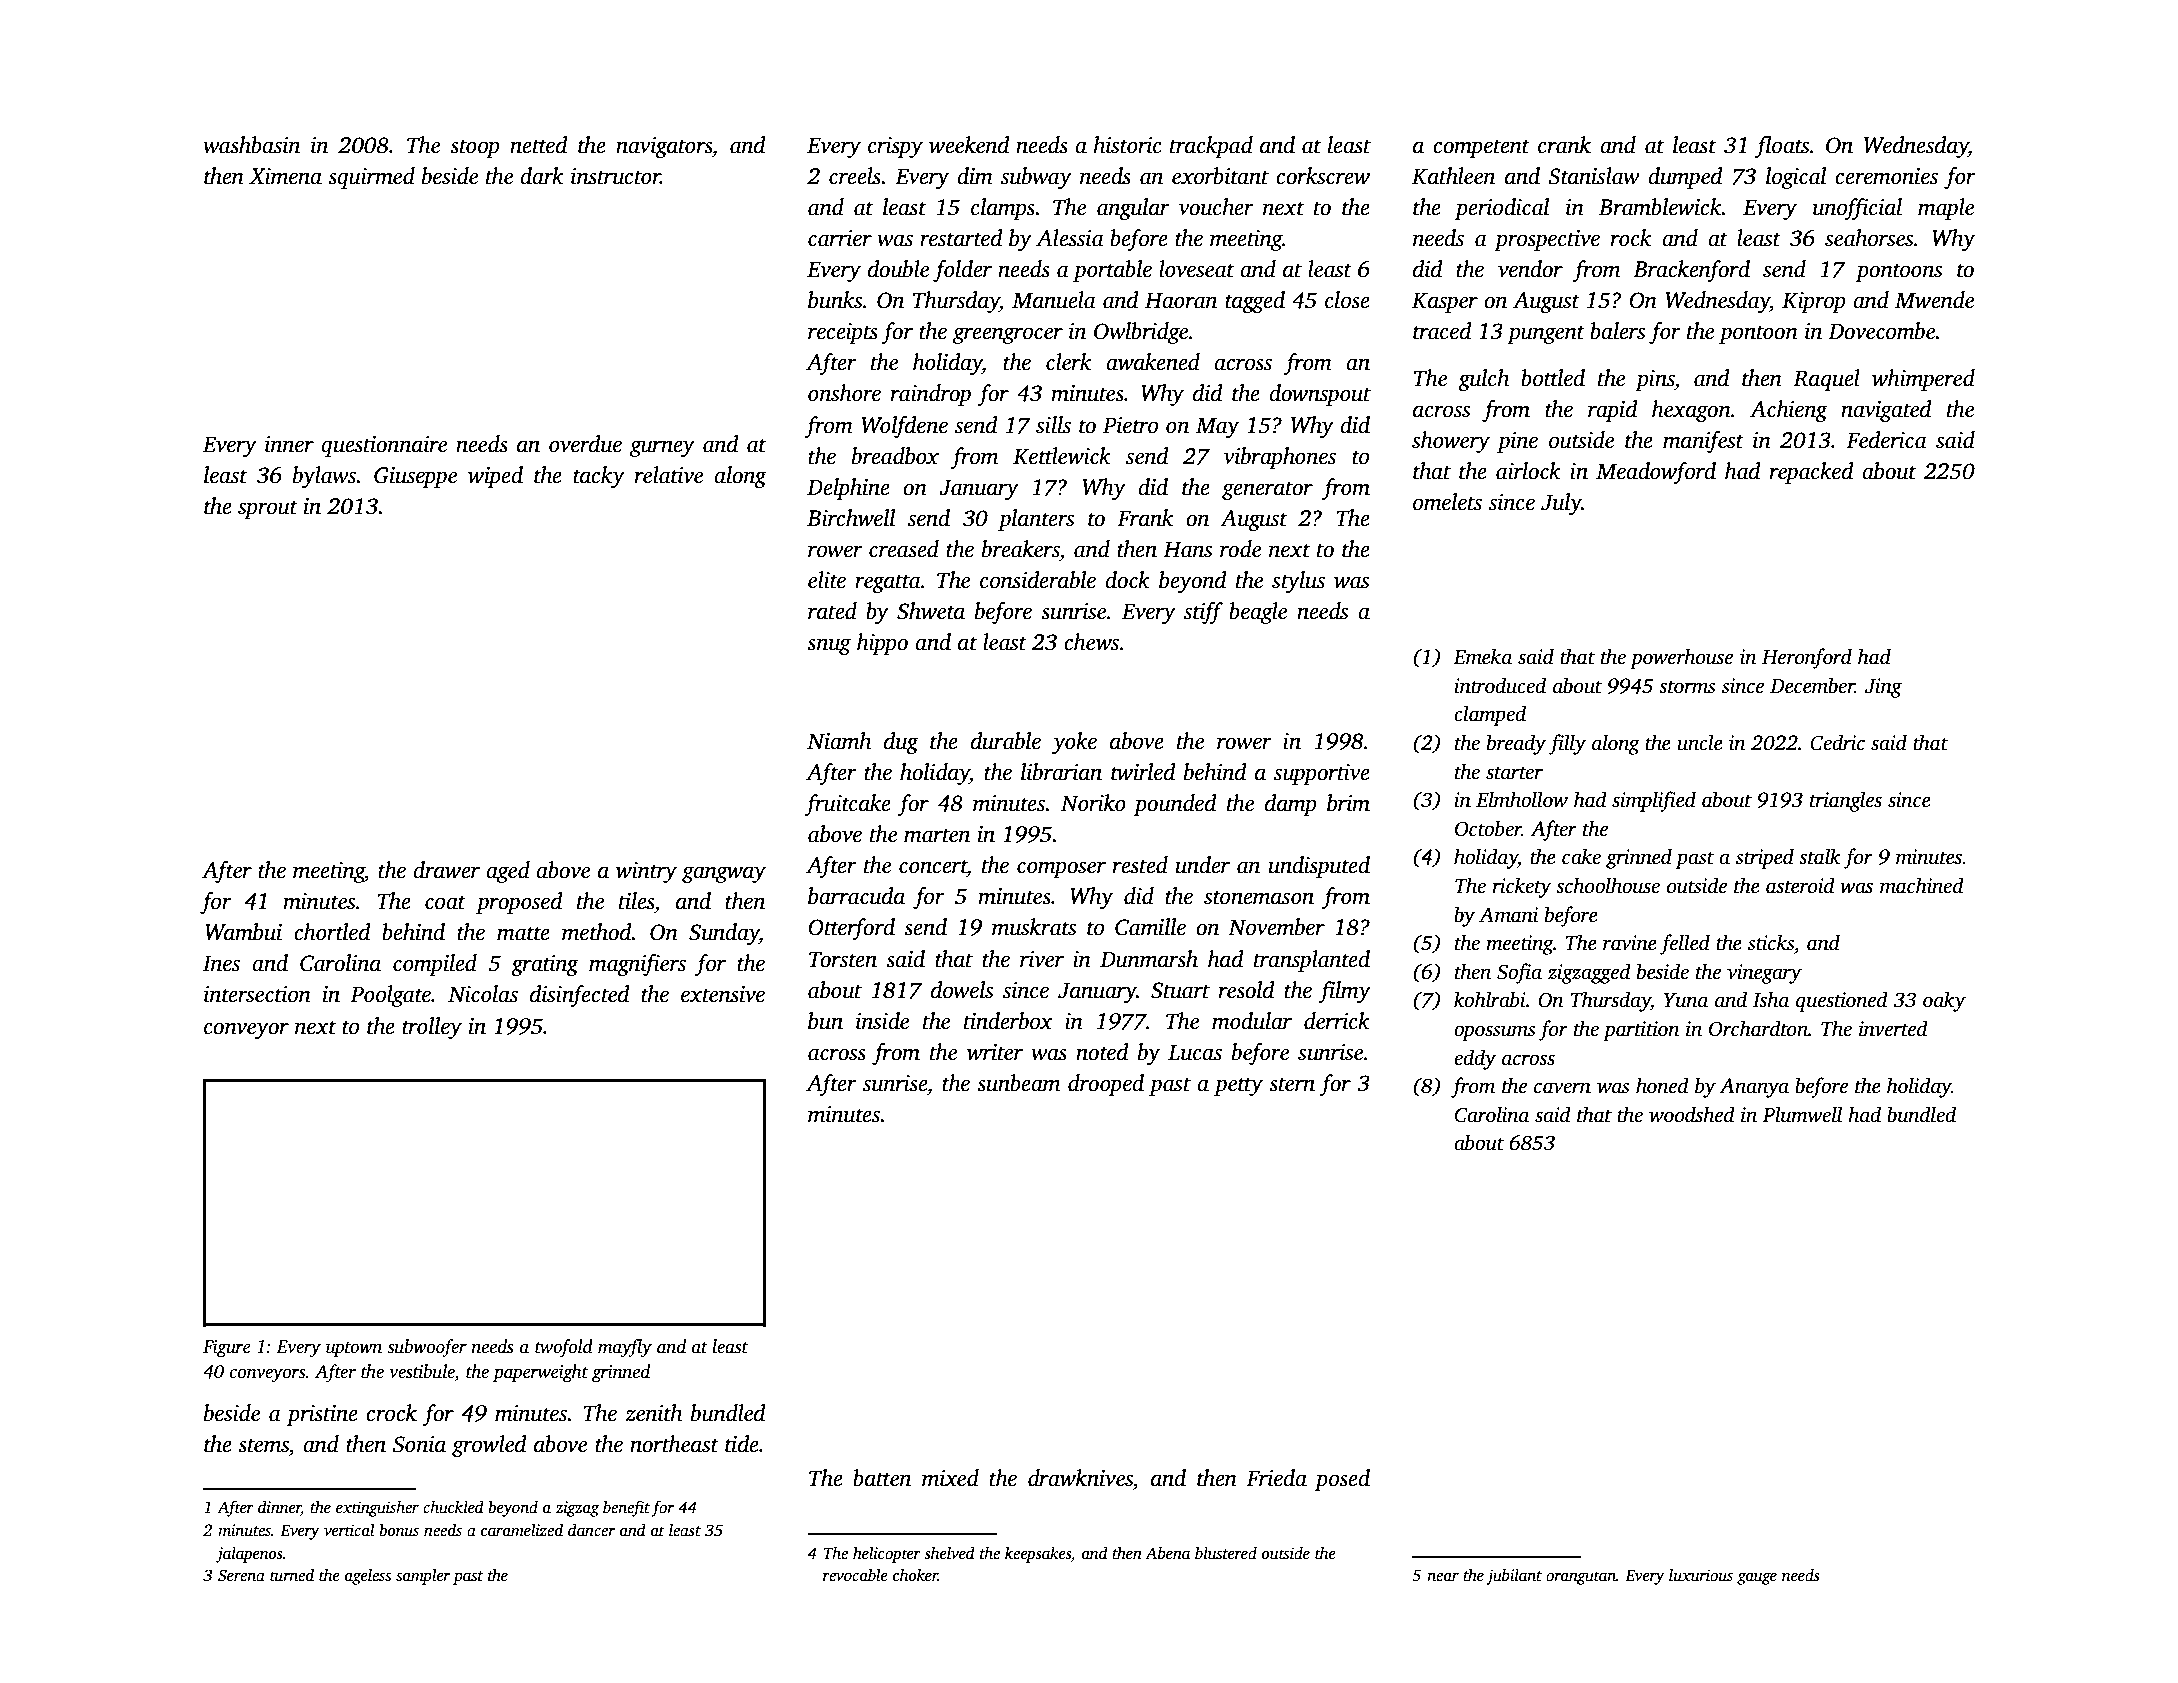 The height and width of the screenshot is (1683, 2178). Describe the element at coordinates (1886, 176) in the screenshot. I see `ceremonies` at that location.
